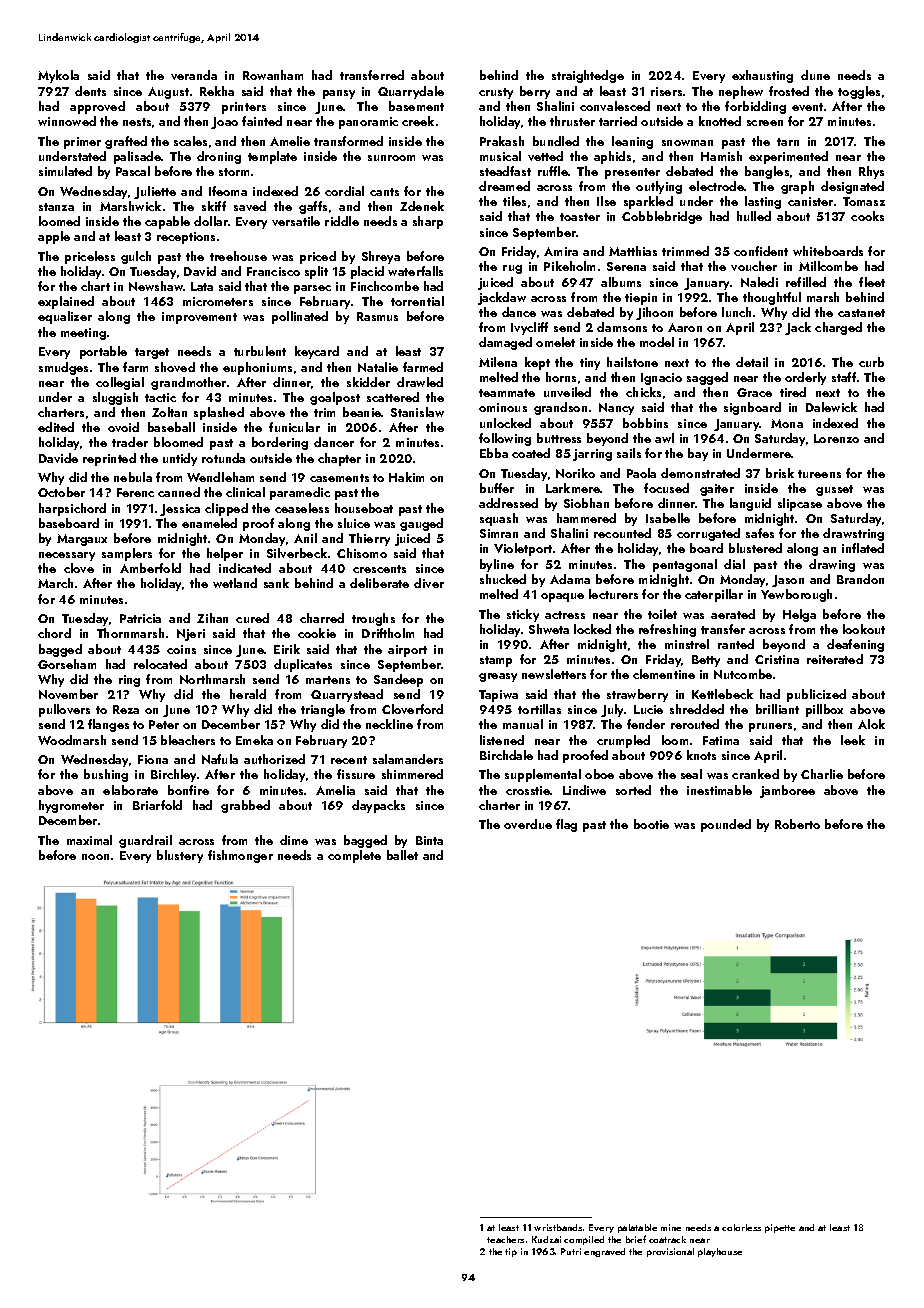 This screenshot has width=924, height=1308. I want to click on exhausting, so click(762, 76).
